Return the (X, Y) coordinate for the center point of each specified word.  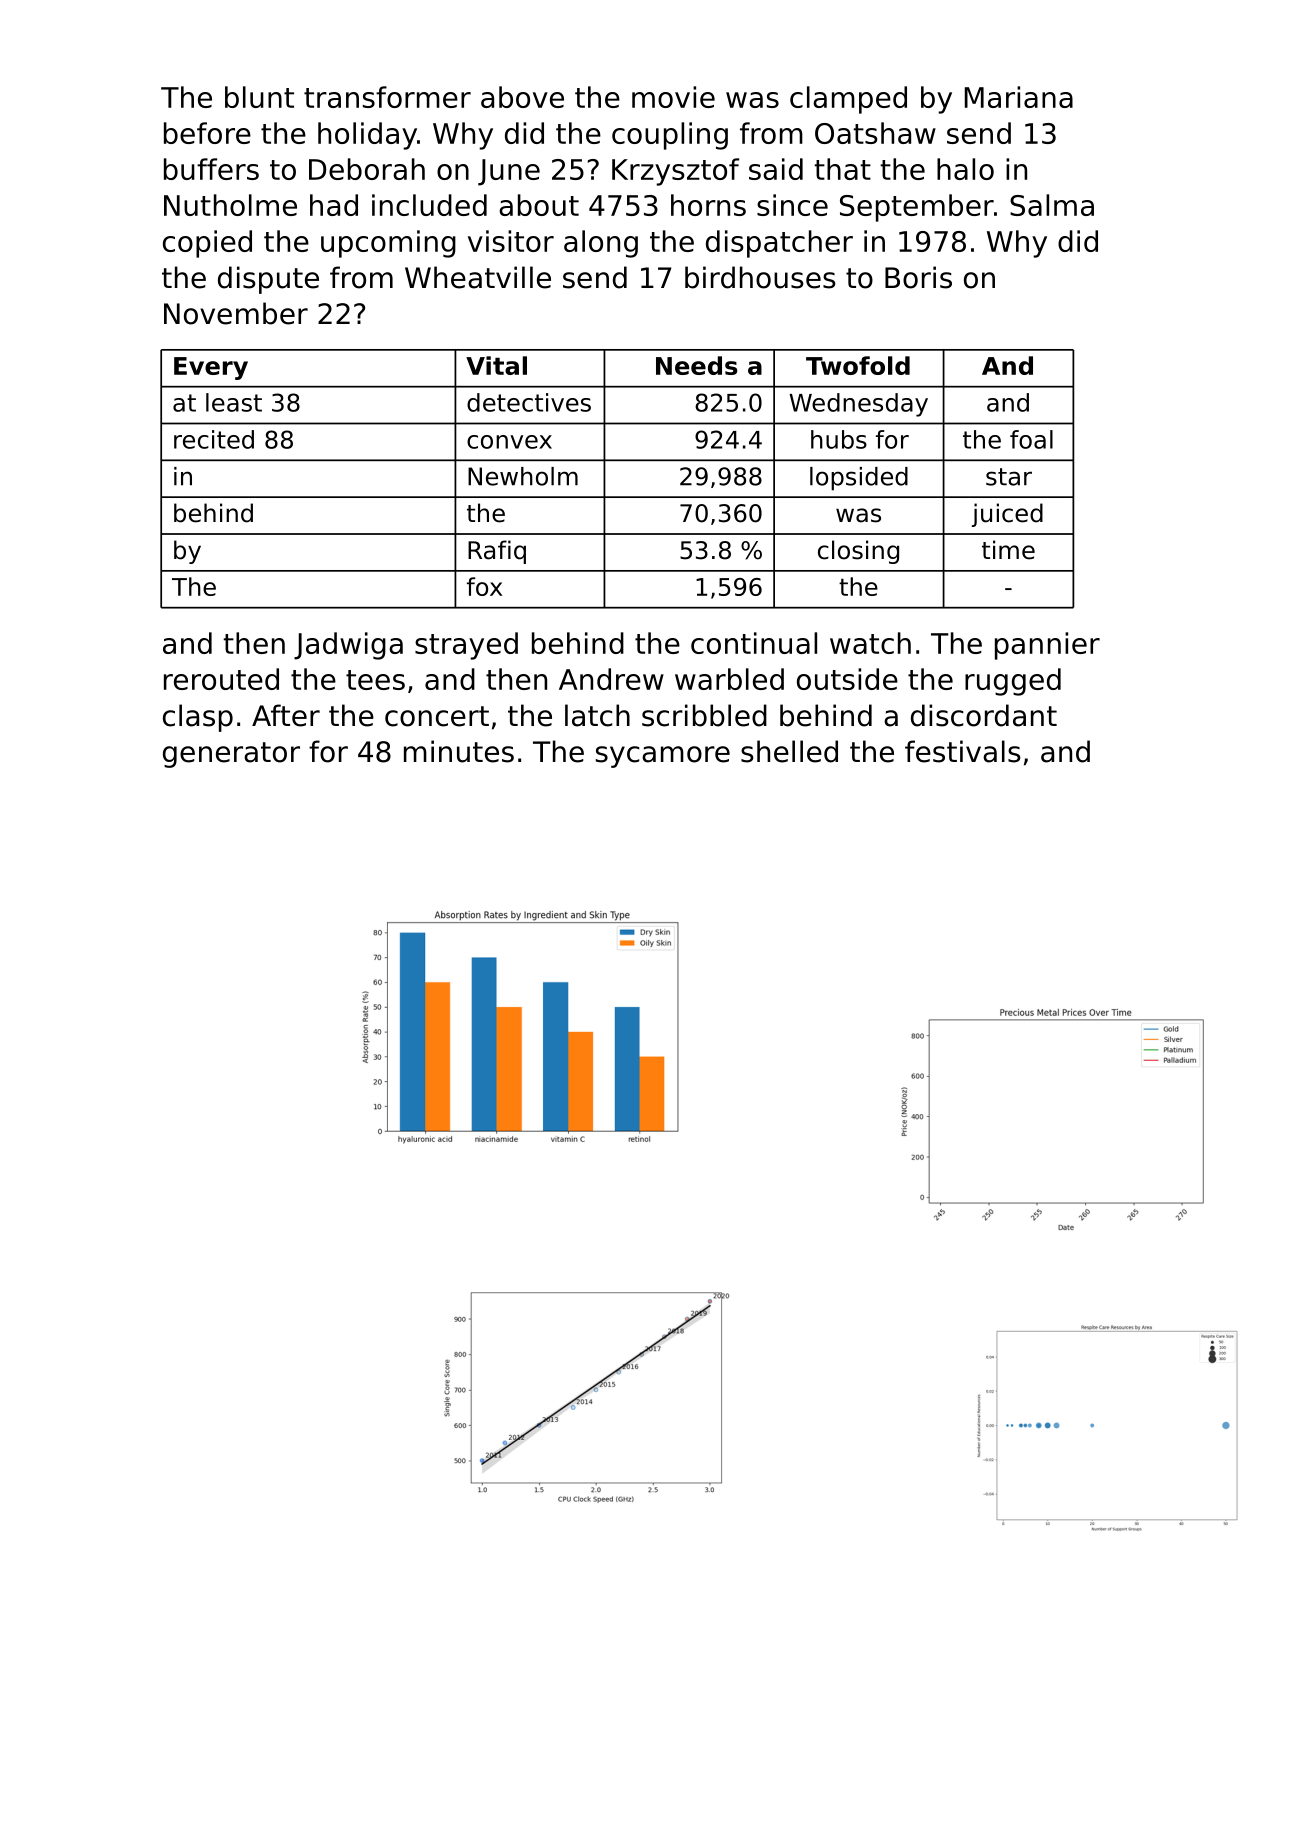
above (522, 97)
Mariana (1019, 97)
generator (231, 755)
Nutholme (230, 205)
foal (1031, 439)
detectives (529, 402)
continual (754, 643)
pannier (1047, 646)
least (234, 402)
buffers (211, 169)
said (776, 169)
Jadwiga (348, 646)
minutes (459, 751)
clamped (848, 100)
